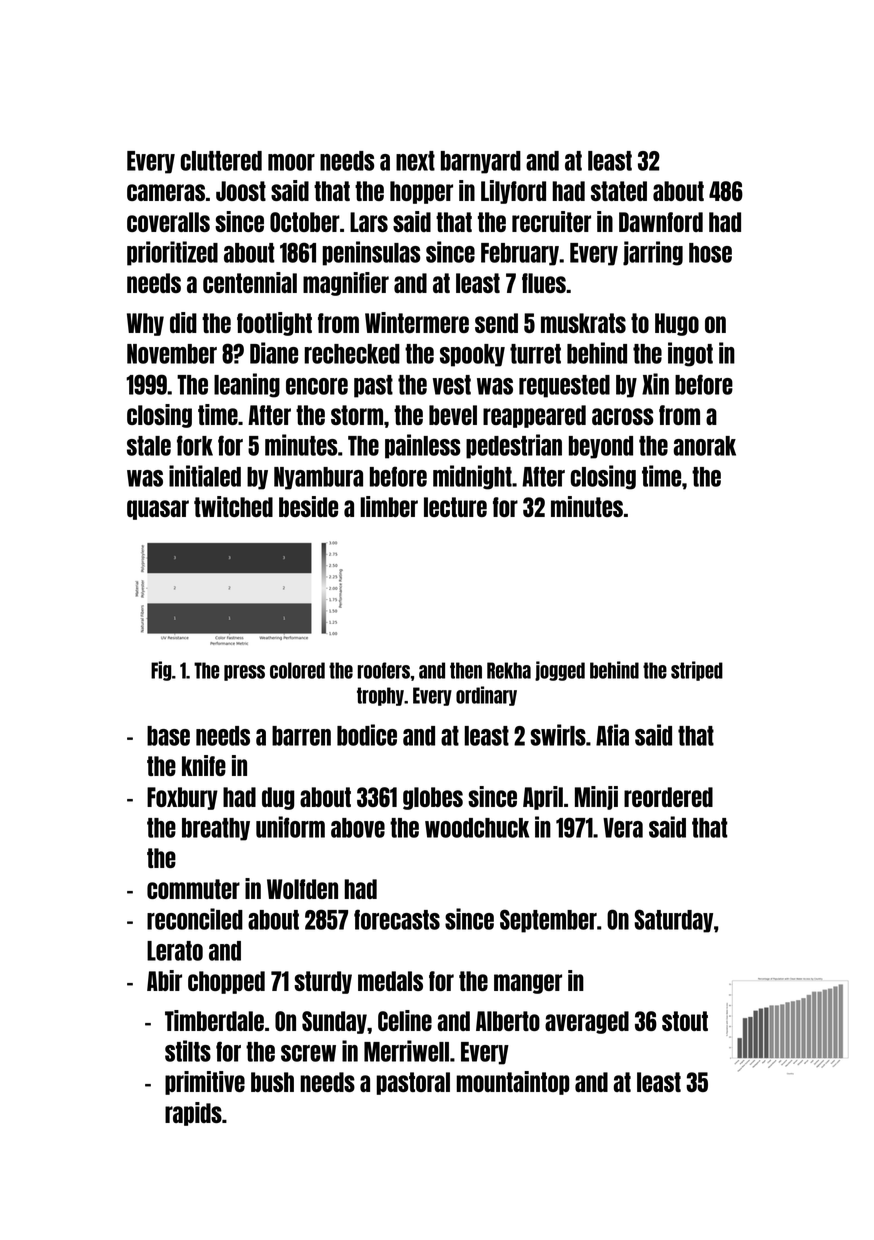  I want to click on muskrats, so click(583, 323).
